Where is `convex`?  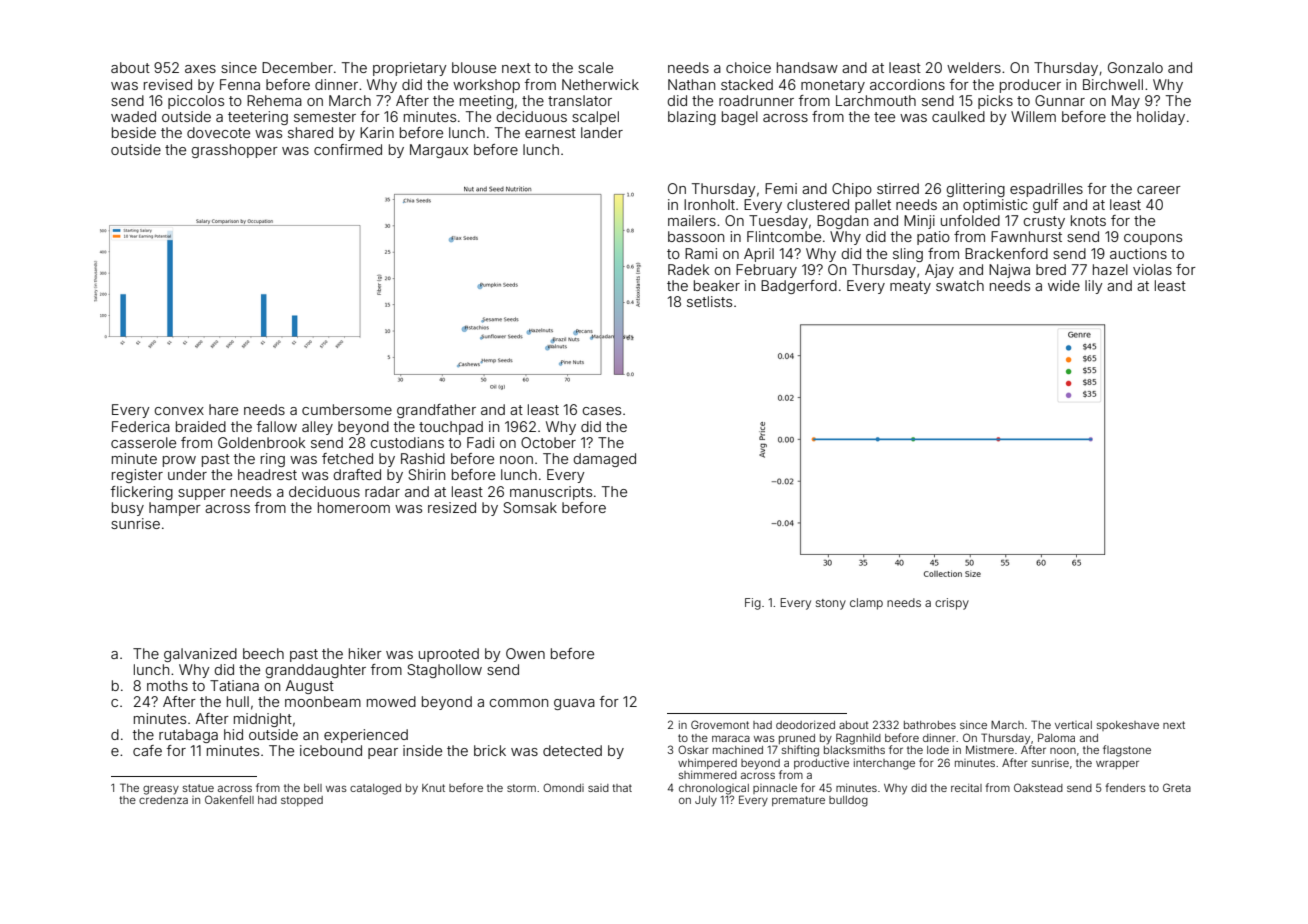
convex is located at coordinates (179, 411).
